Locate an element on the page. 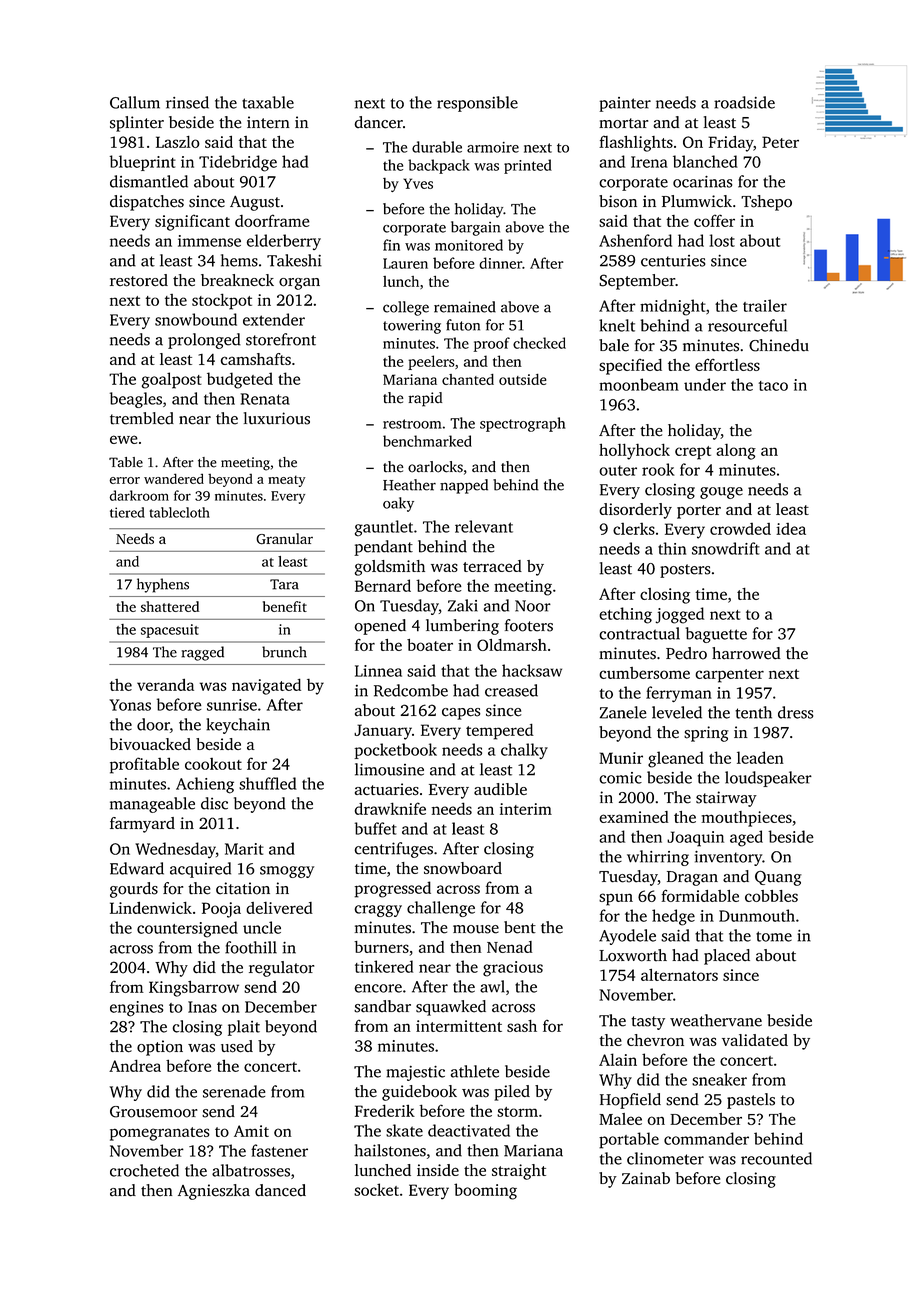 The height and width of the document is (1308, 924). blueprint is located at coordinates (143, 163).
